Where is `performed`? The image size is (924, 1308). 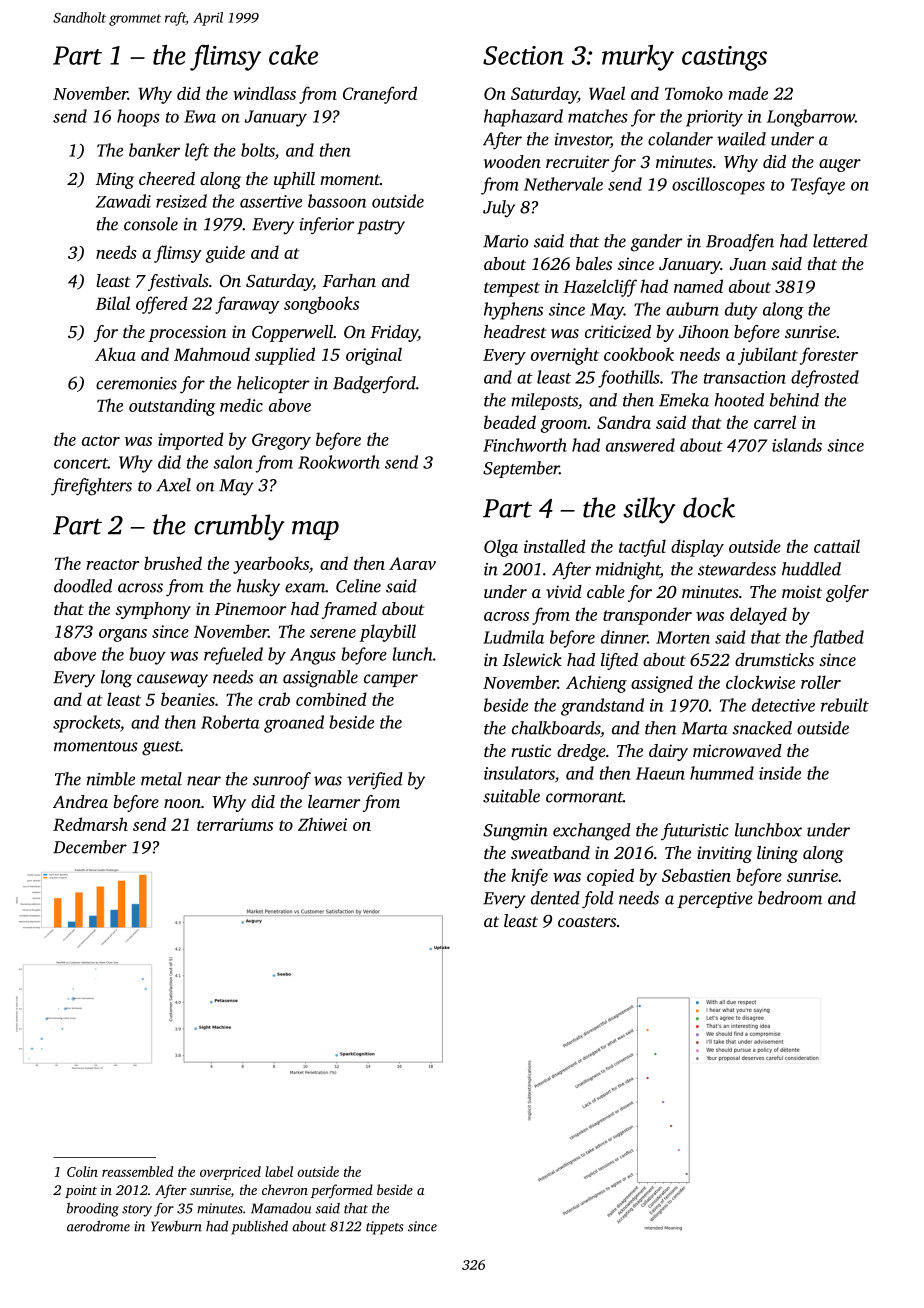
performed is located at coordinates (342, 1191).
